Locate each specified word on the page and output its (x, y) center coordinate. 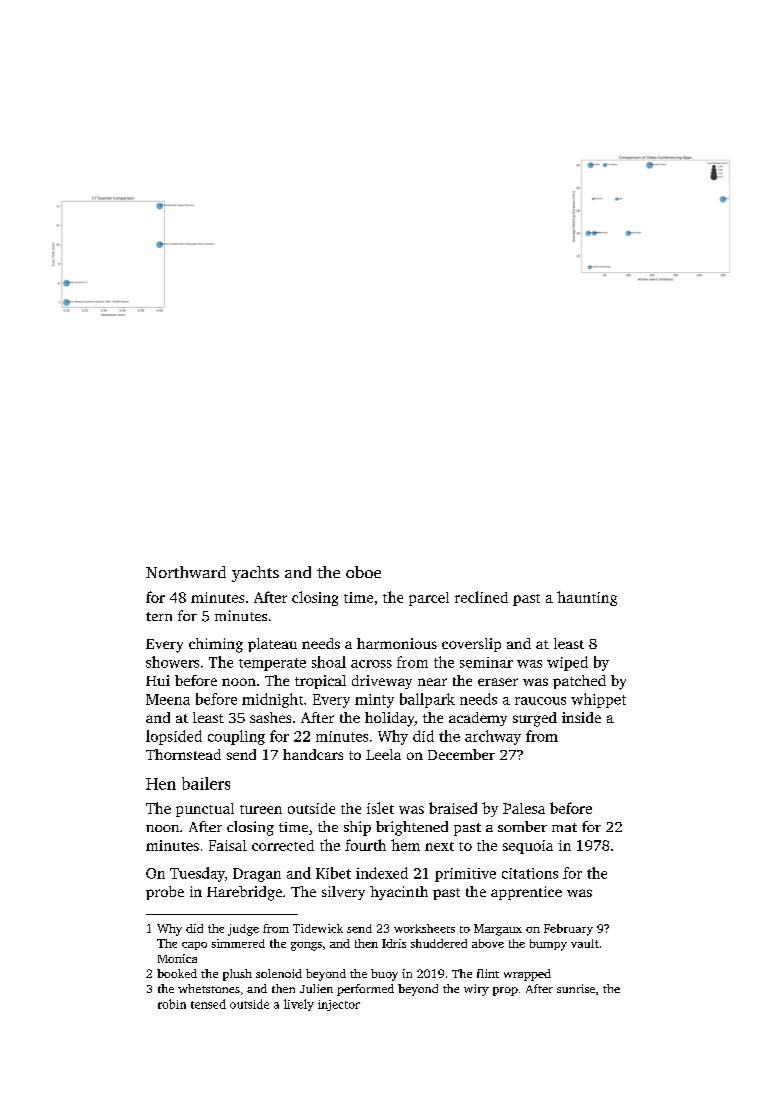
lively (299, 1005)
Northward (186, 572)
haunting (587, 598)
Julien (316, 988)
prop (505, 991)
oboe (363, 572)
